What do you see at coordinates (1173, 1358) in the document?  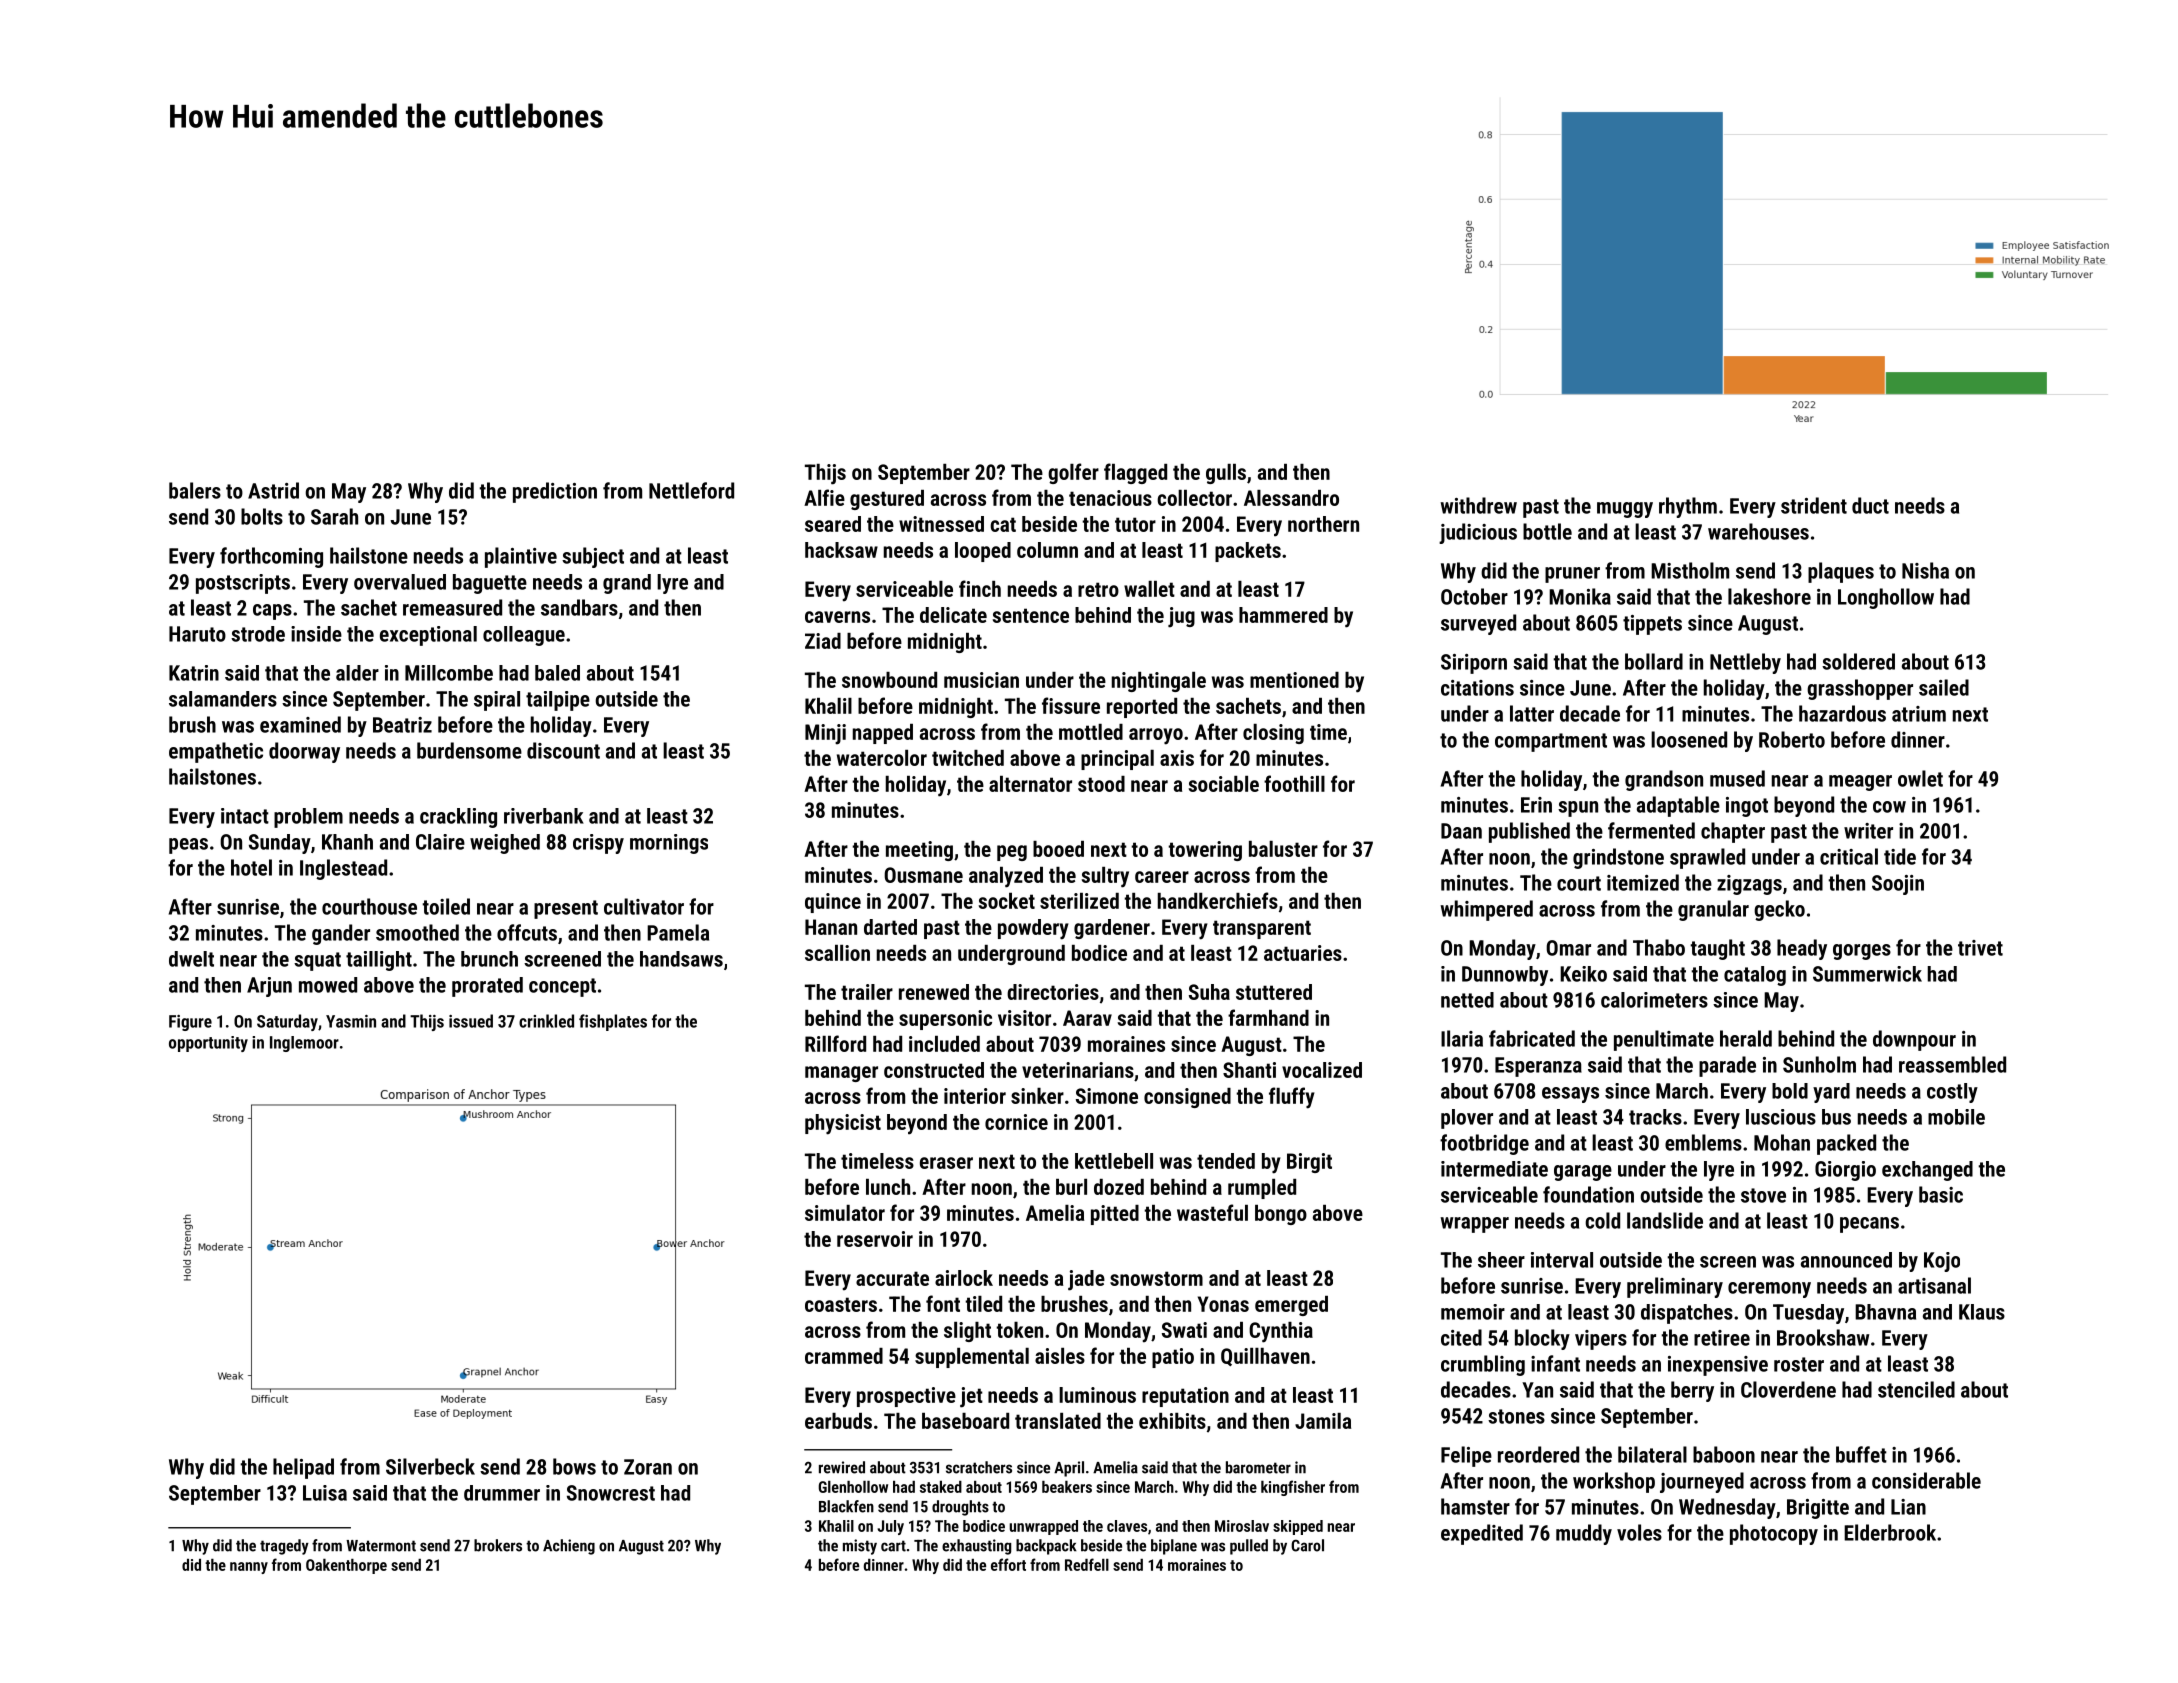 I see `patio` at bounding box center [1173, 1358].
